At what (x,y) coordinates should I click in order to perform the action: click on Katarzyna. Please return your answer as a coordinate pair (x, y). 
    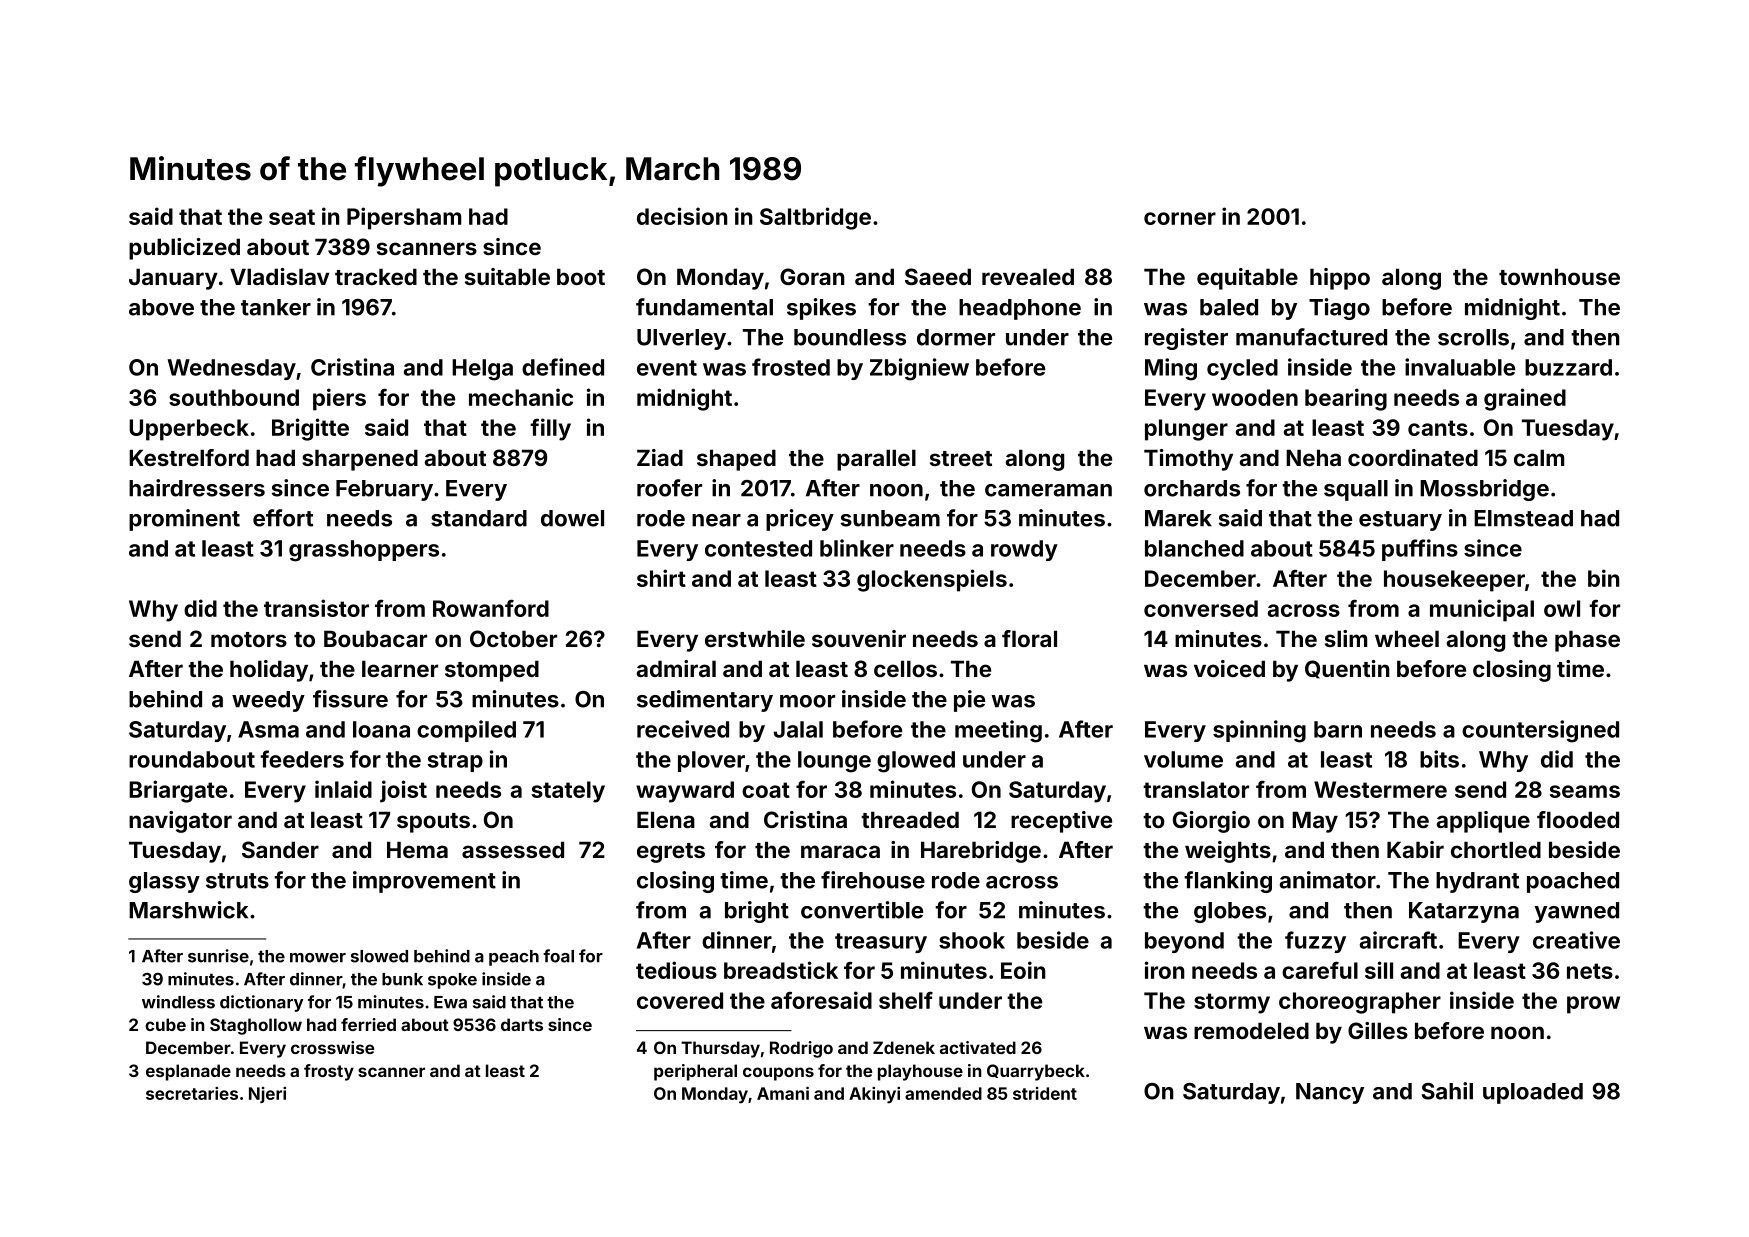
    Looking at the image, I should click on (1464, 912).
